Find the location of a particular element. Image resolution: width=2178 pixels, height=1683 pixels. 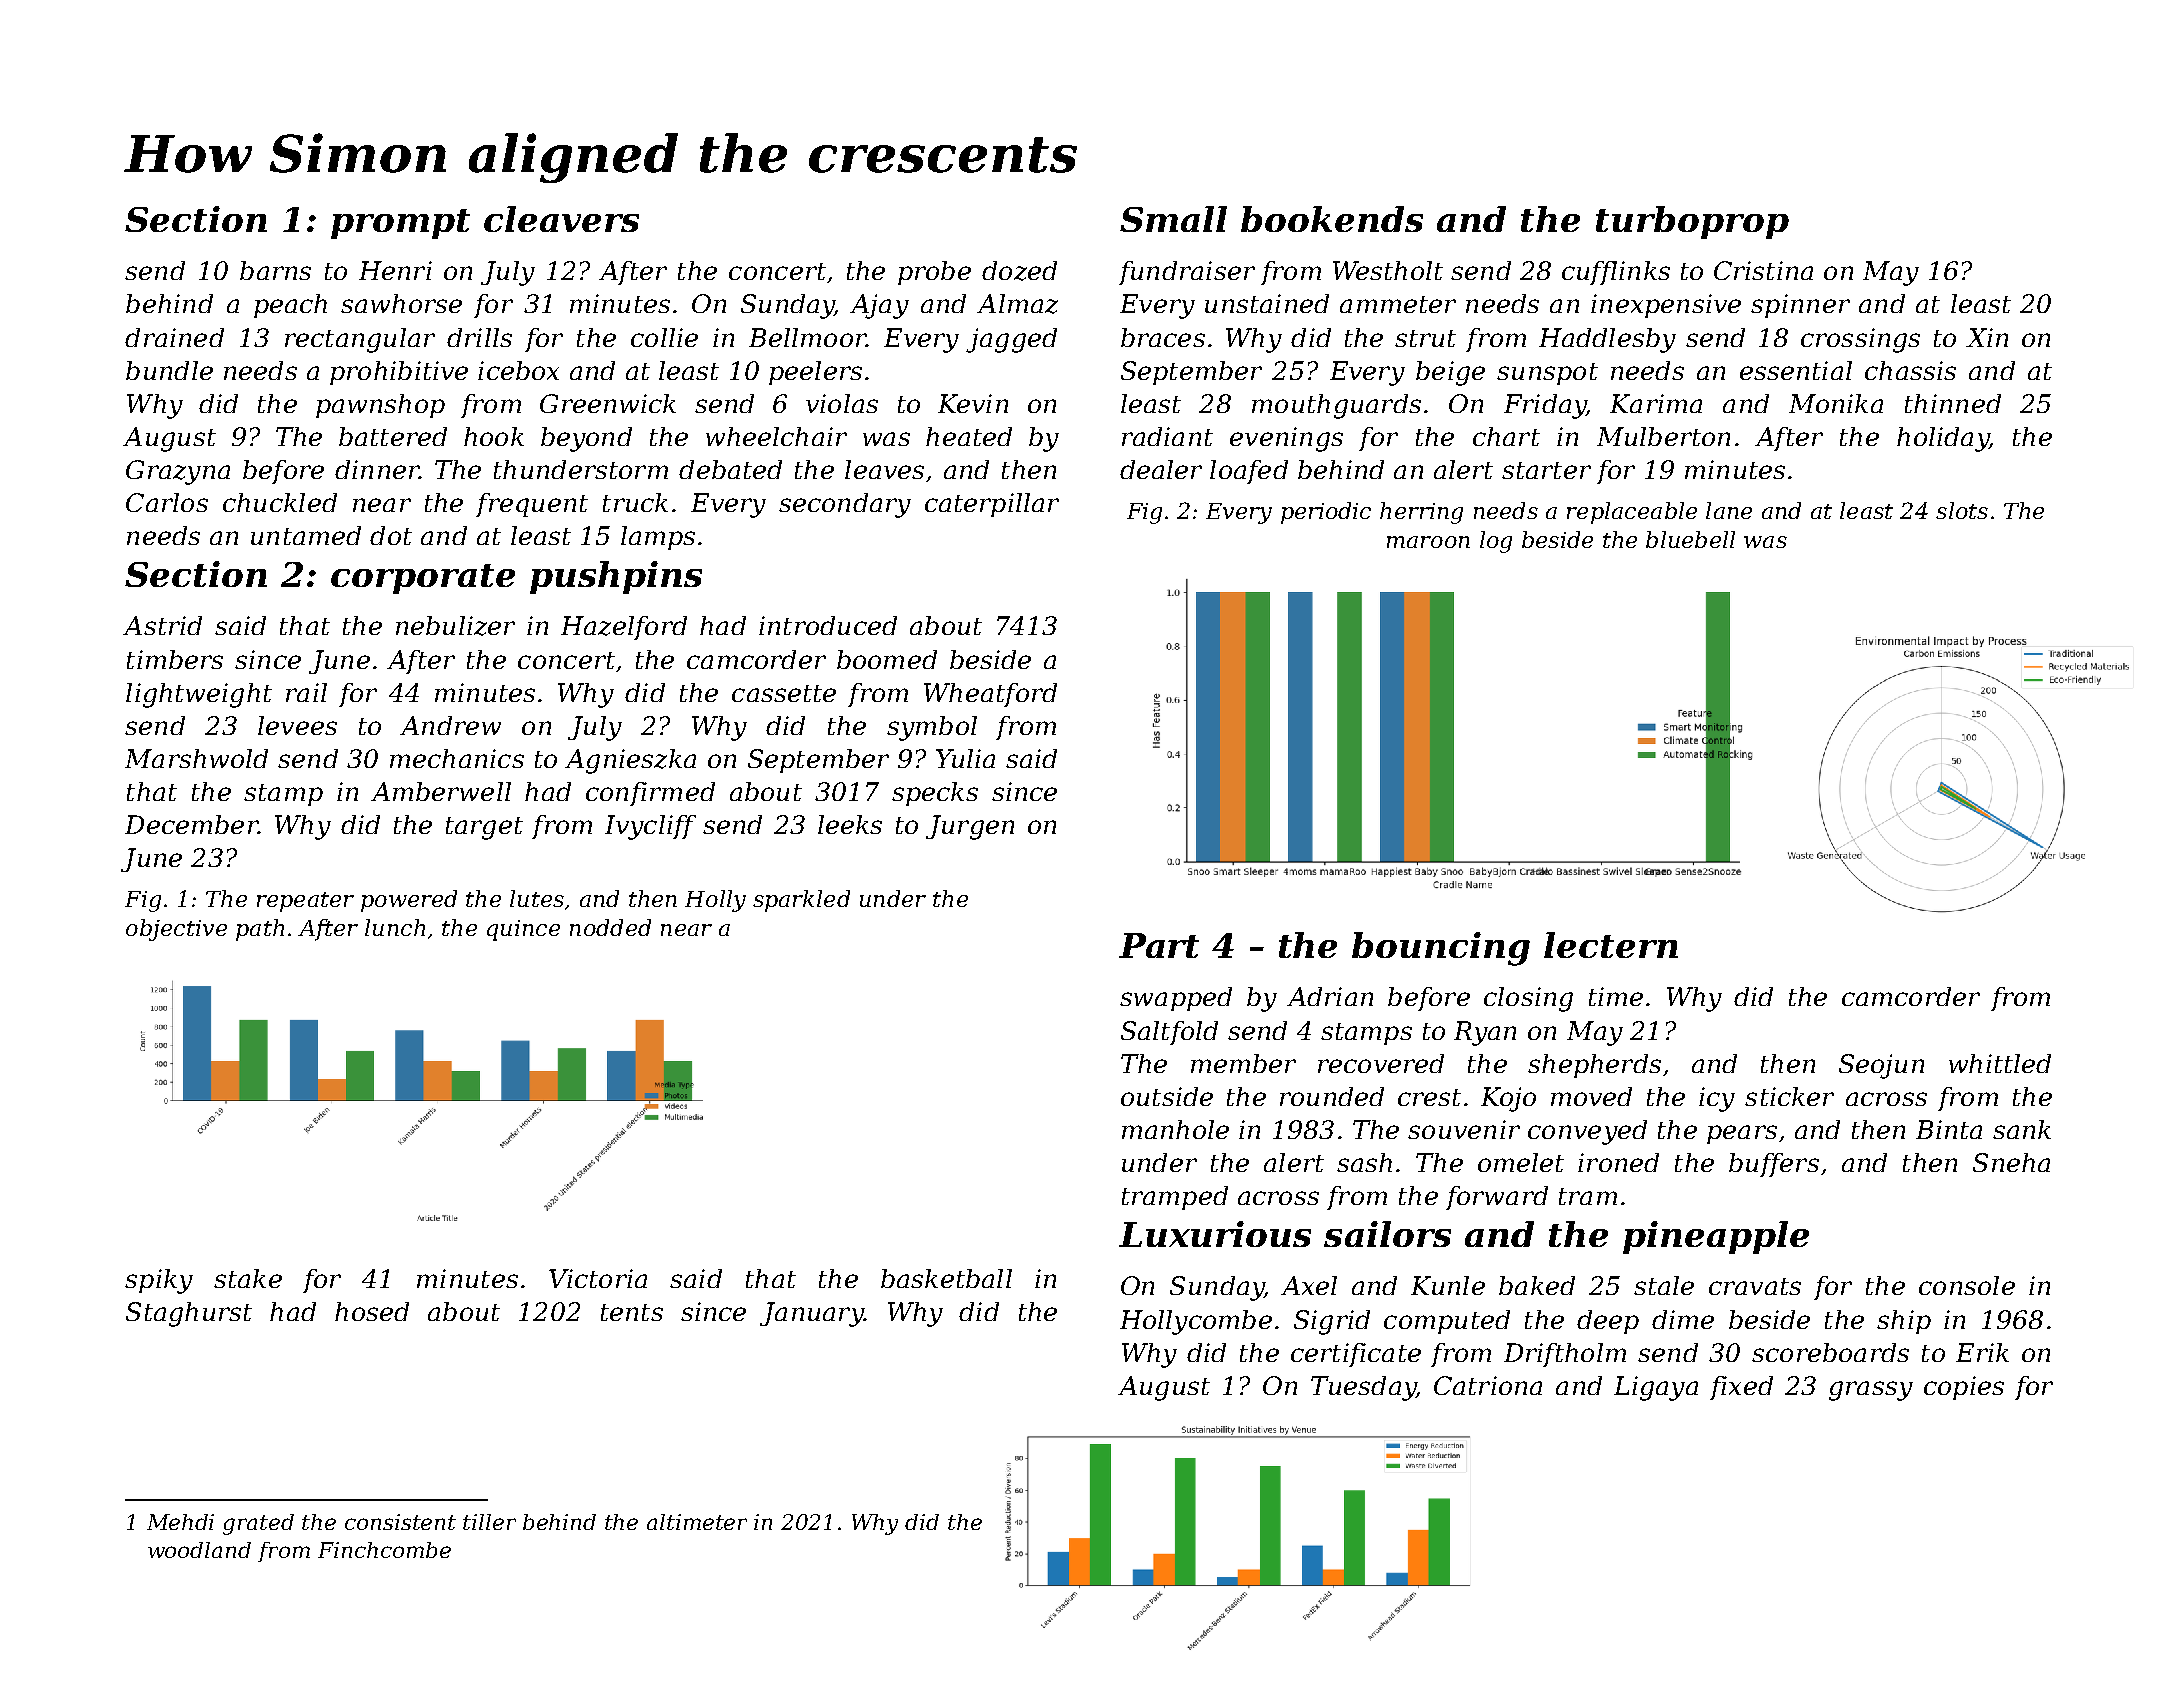

barns is located at coordinates (275, 270).
